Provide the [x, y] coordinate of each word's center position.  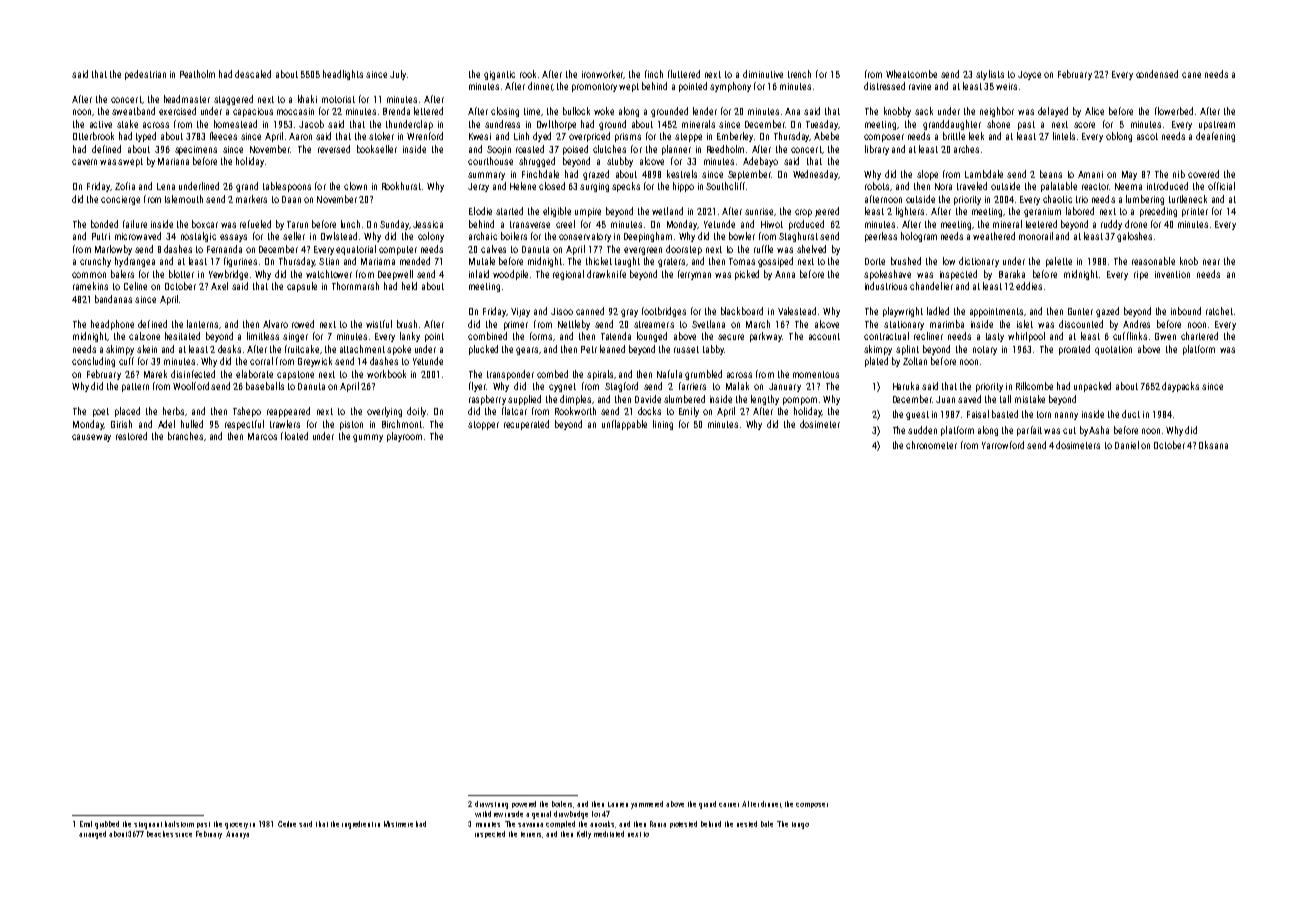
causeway [91, 438]
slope [927, 175]
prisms [628, 137]
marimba [947, 324]
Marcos [262, 436]
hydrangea [135, 262]
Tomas [742, 261]
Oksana [1213, 445]
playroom [404, 437]
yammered [647, 805]
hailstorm [179, 824]
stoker [381, 136]
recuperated [526, 425]
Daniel [1127, 445]
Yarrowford [1003, 445]
